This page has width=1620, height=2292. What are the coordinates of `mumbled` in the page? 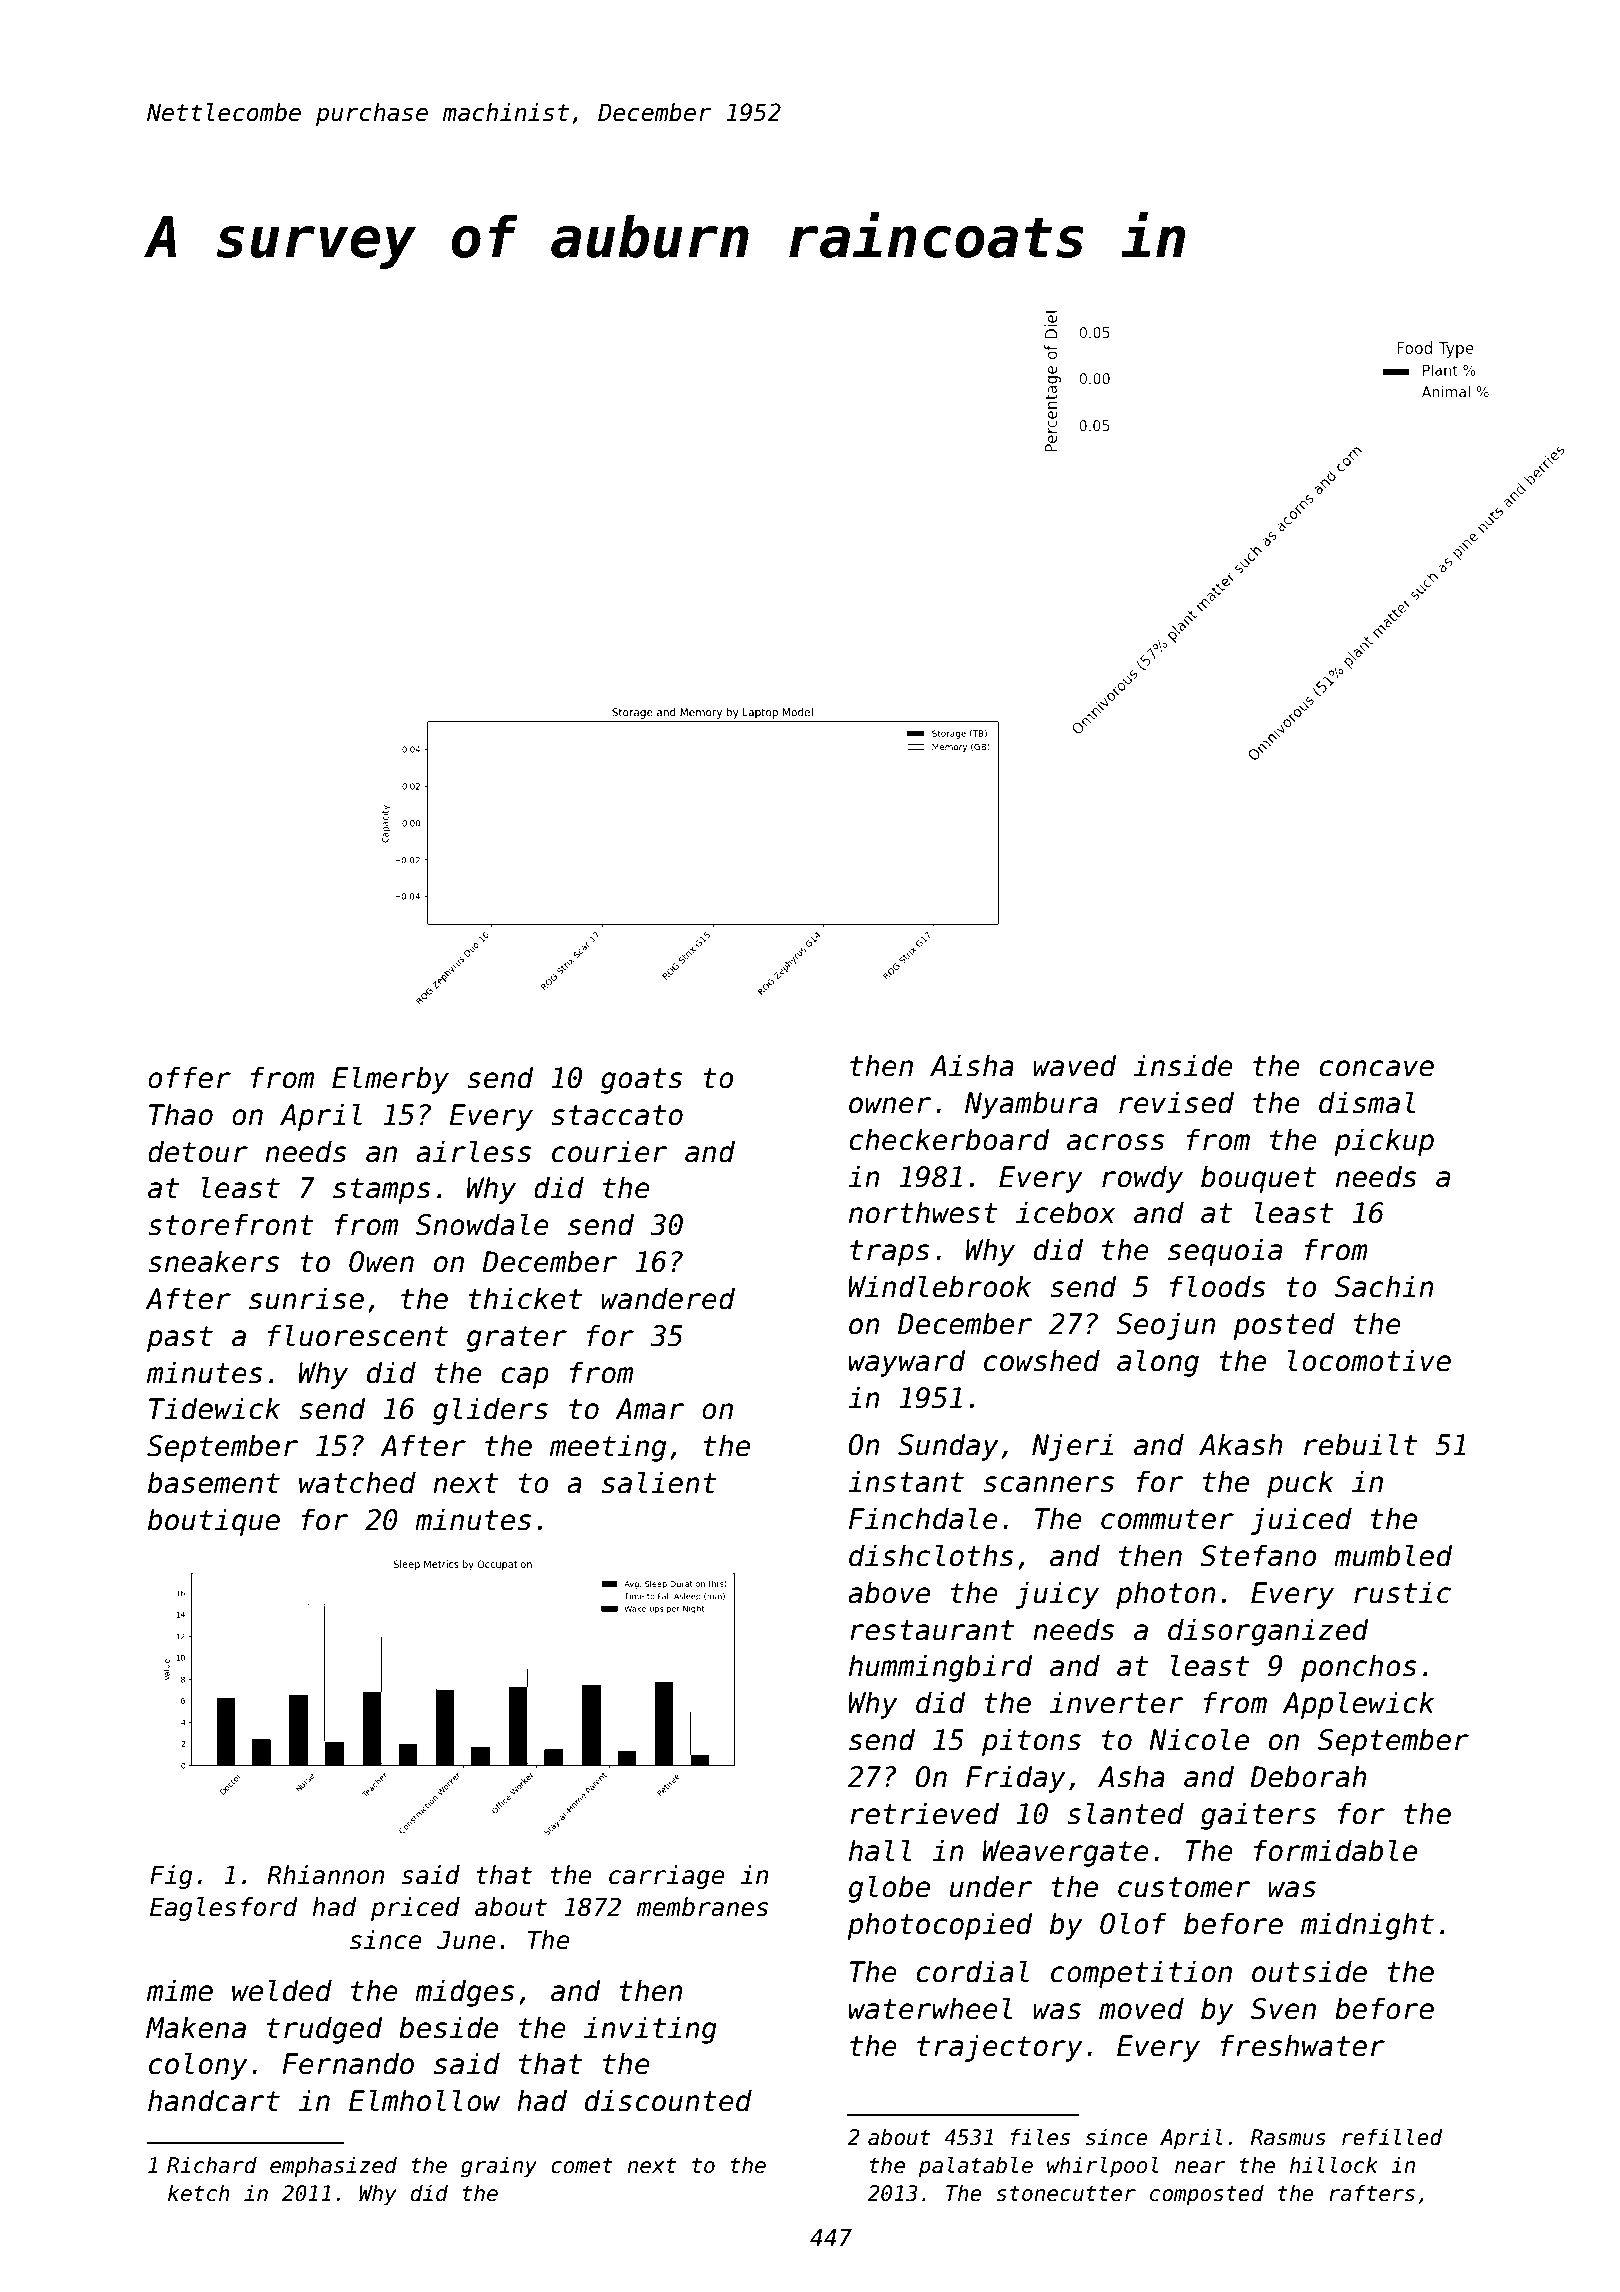 It's located at (1393, 1555).
